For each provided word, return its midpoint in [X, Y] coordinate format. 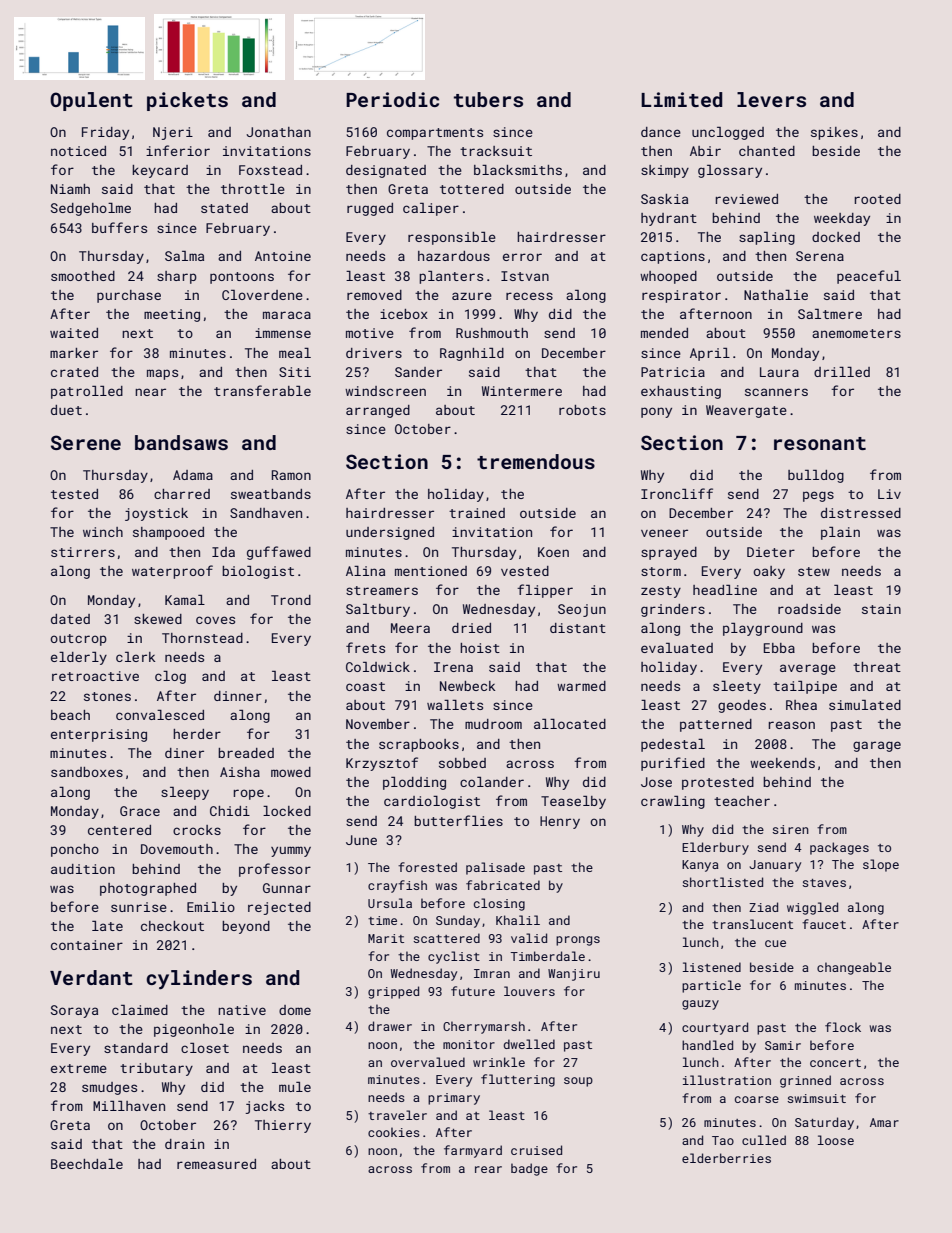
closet [205, 1048]
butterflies [458, 820]
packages [839, 848]
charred [182, 494]
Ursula [390, 903]
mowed [291, 772]
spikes [834, 133]
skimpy [665, 171]
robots [582, 410]
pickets [187, 101]
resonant [820, 443]
